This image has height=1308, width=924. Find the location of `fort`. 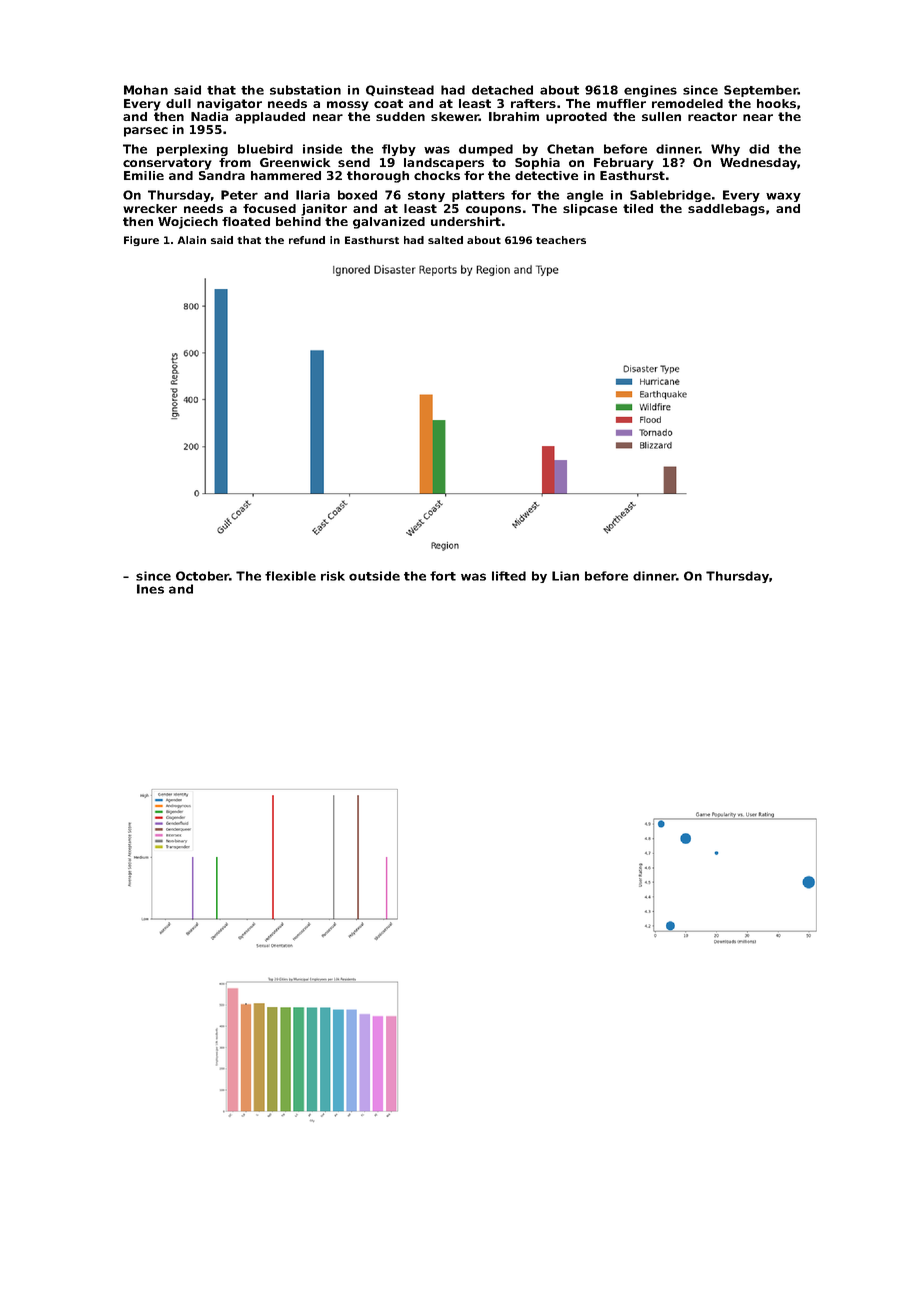

fort is located at coordinates (443, 576).
